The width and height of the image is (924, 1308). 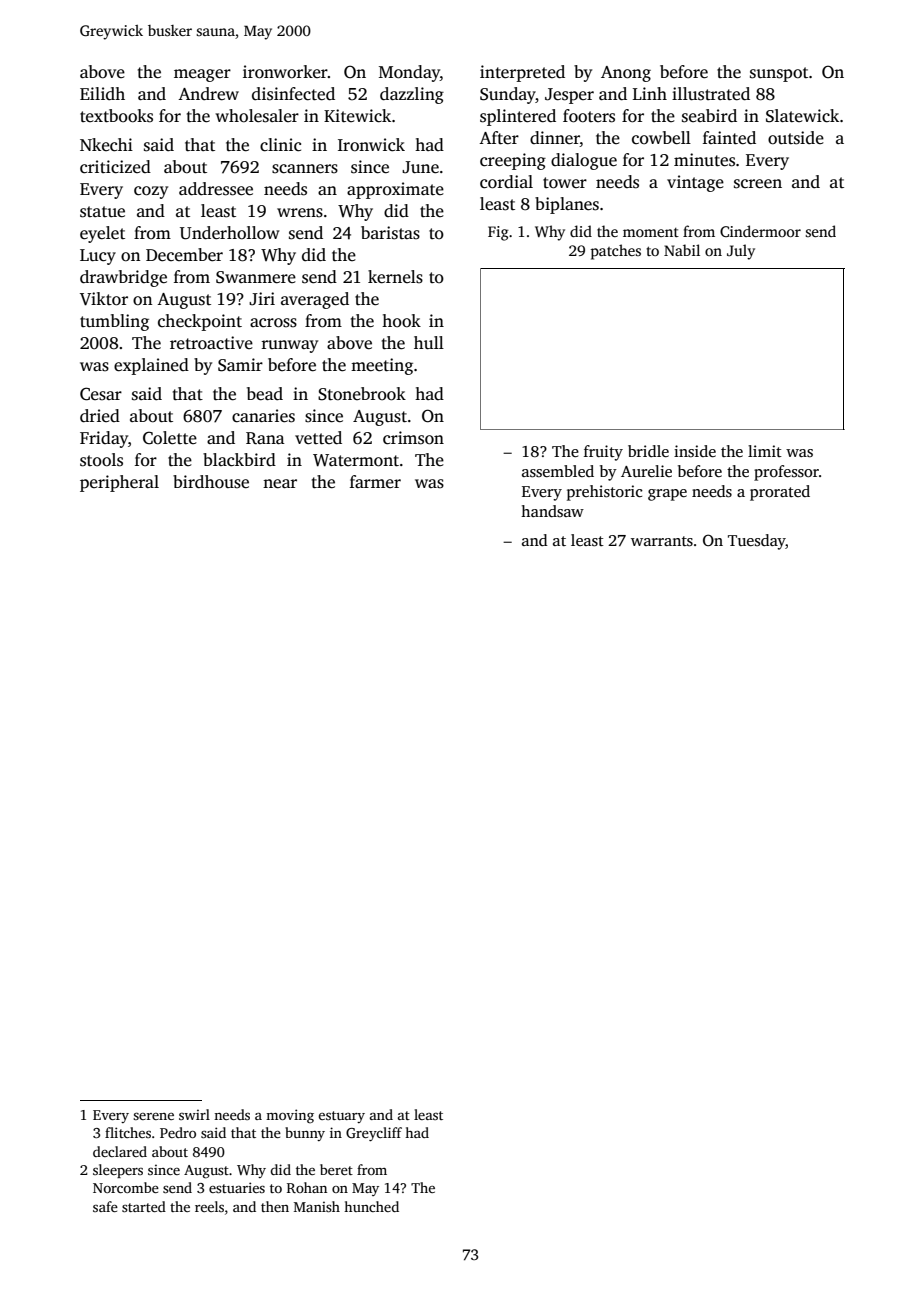 What do you see at coordinates (758, 184) in the image?
I see `screen` at bounding box center [758, 184].
